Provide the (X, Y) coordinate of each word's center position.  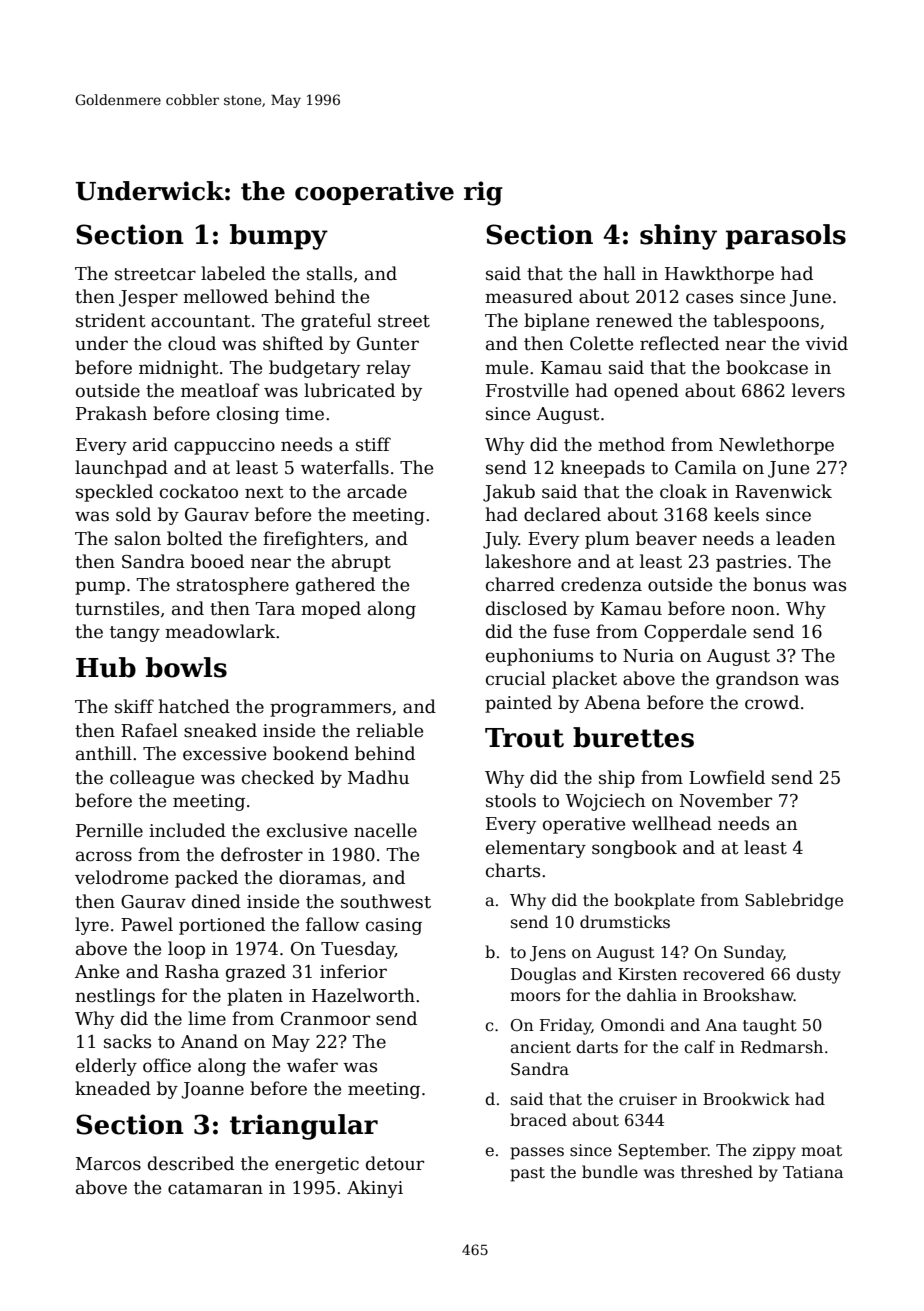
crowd (772, 702)
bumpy (279, 237)
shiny (678, 237)
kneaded (113, 1088)
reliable (389, 730)
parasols (786, 237)
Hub (106, 667)
